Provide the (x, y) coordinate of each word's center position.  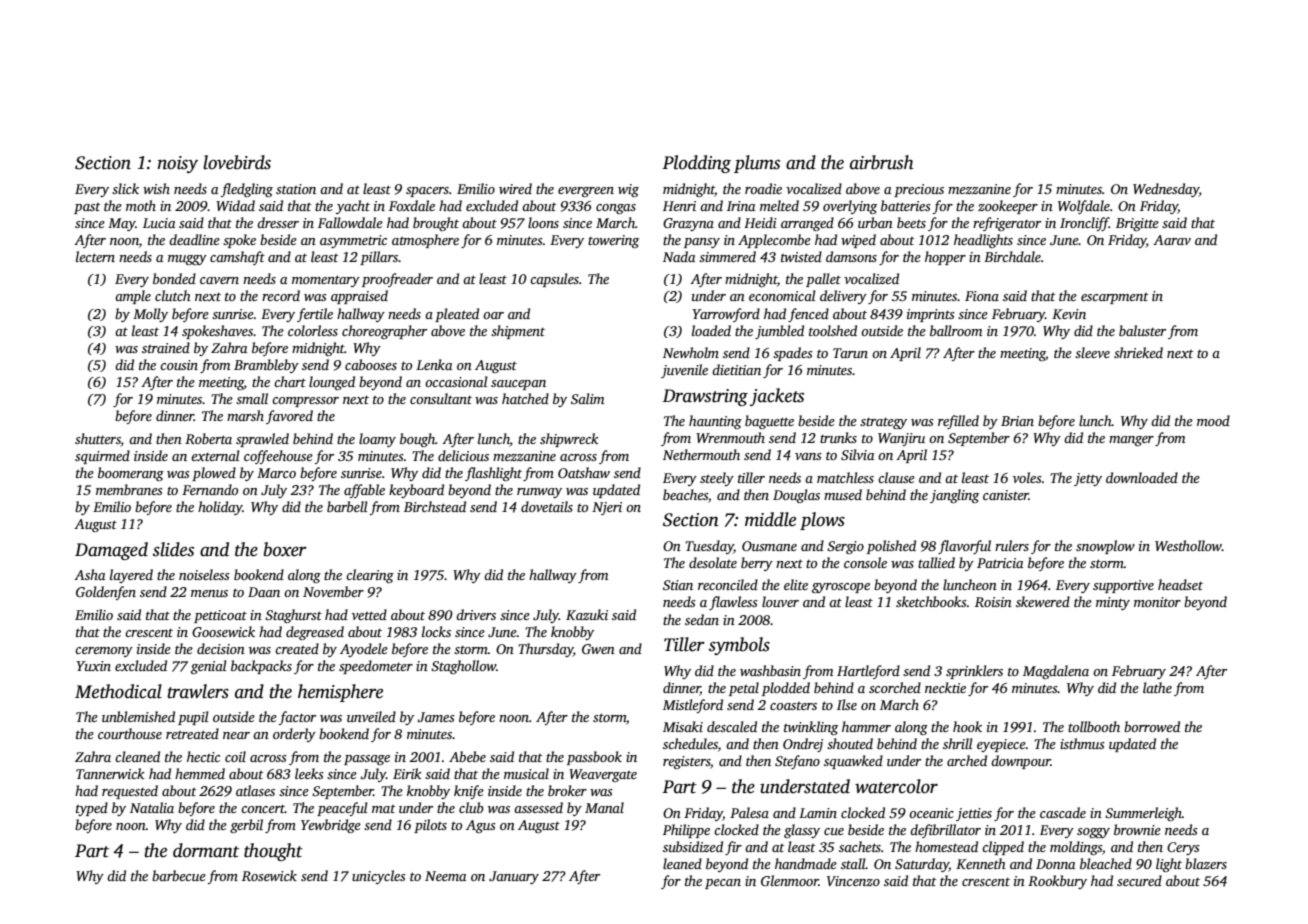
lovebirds (237, 162)
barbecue (179, 875)
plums (757, 164)
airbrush (882, 162)
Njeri (607, 508)
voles (1027, 477)
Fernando (210, 489)
